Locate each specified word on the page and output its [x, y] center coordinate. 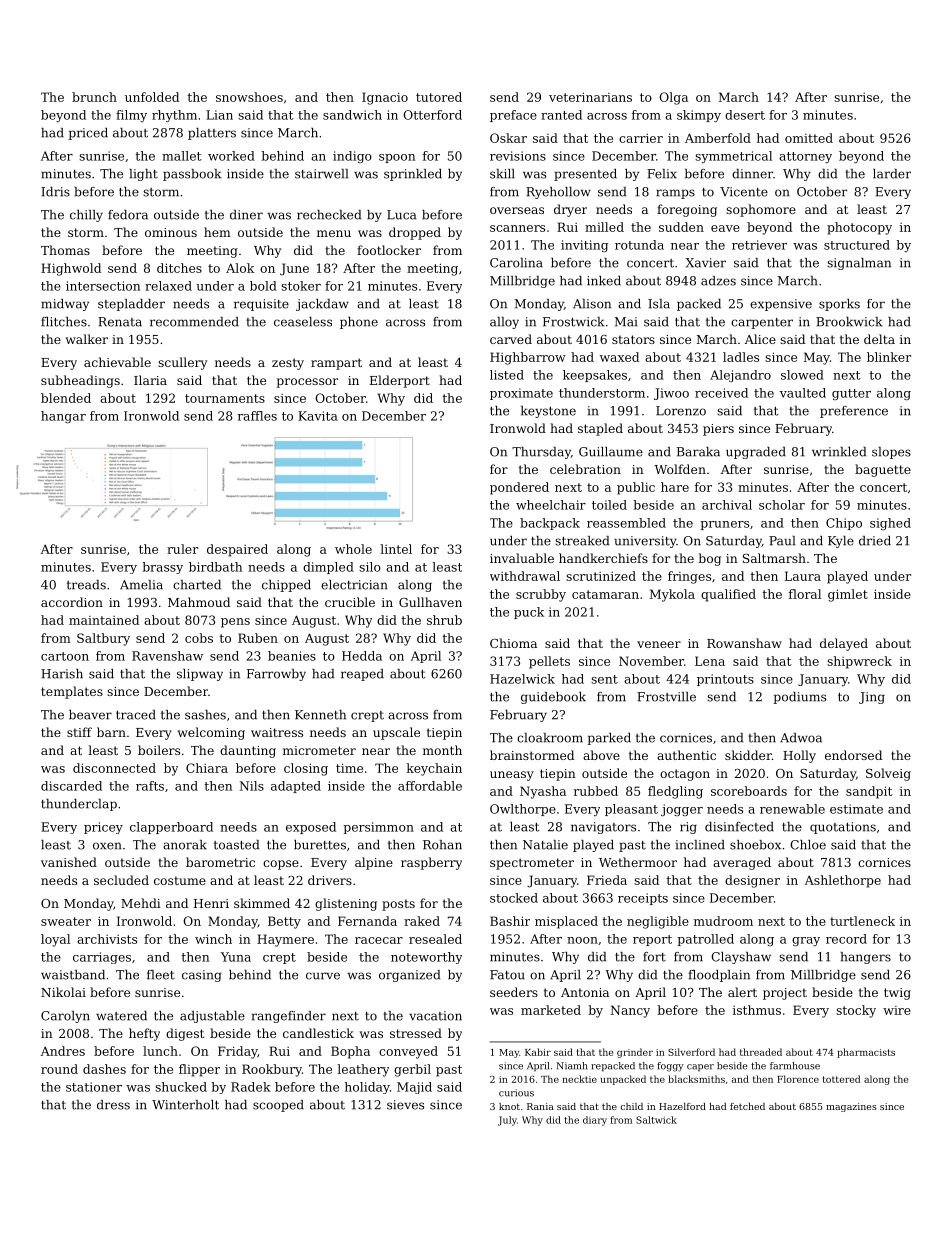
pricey [103, 828]
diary [595, 1121]
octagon [685, 775]
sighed [890, 524]
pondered [519, 488]
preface [513, 116]
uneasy [512, 776]
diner [246, 215]
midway [65, 305]
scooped [278, 1106]
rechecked [329, 215]
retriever [759, 245]
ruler [182, 549]
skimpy [699, 116]
